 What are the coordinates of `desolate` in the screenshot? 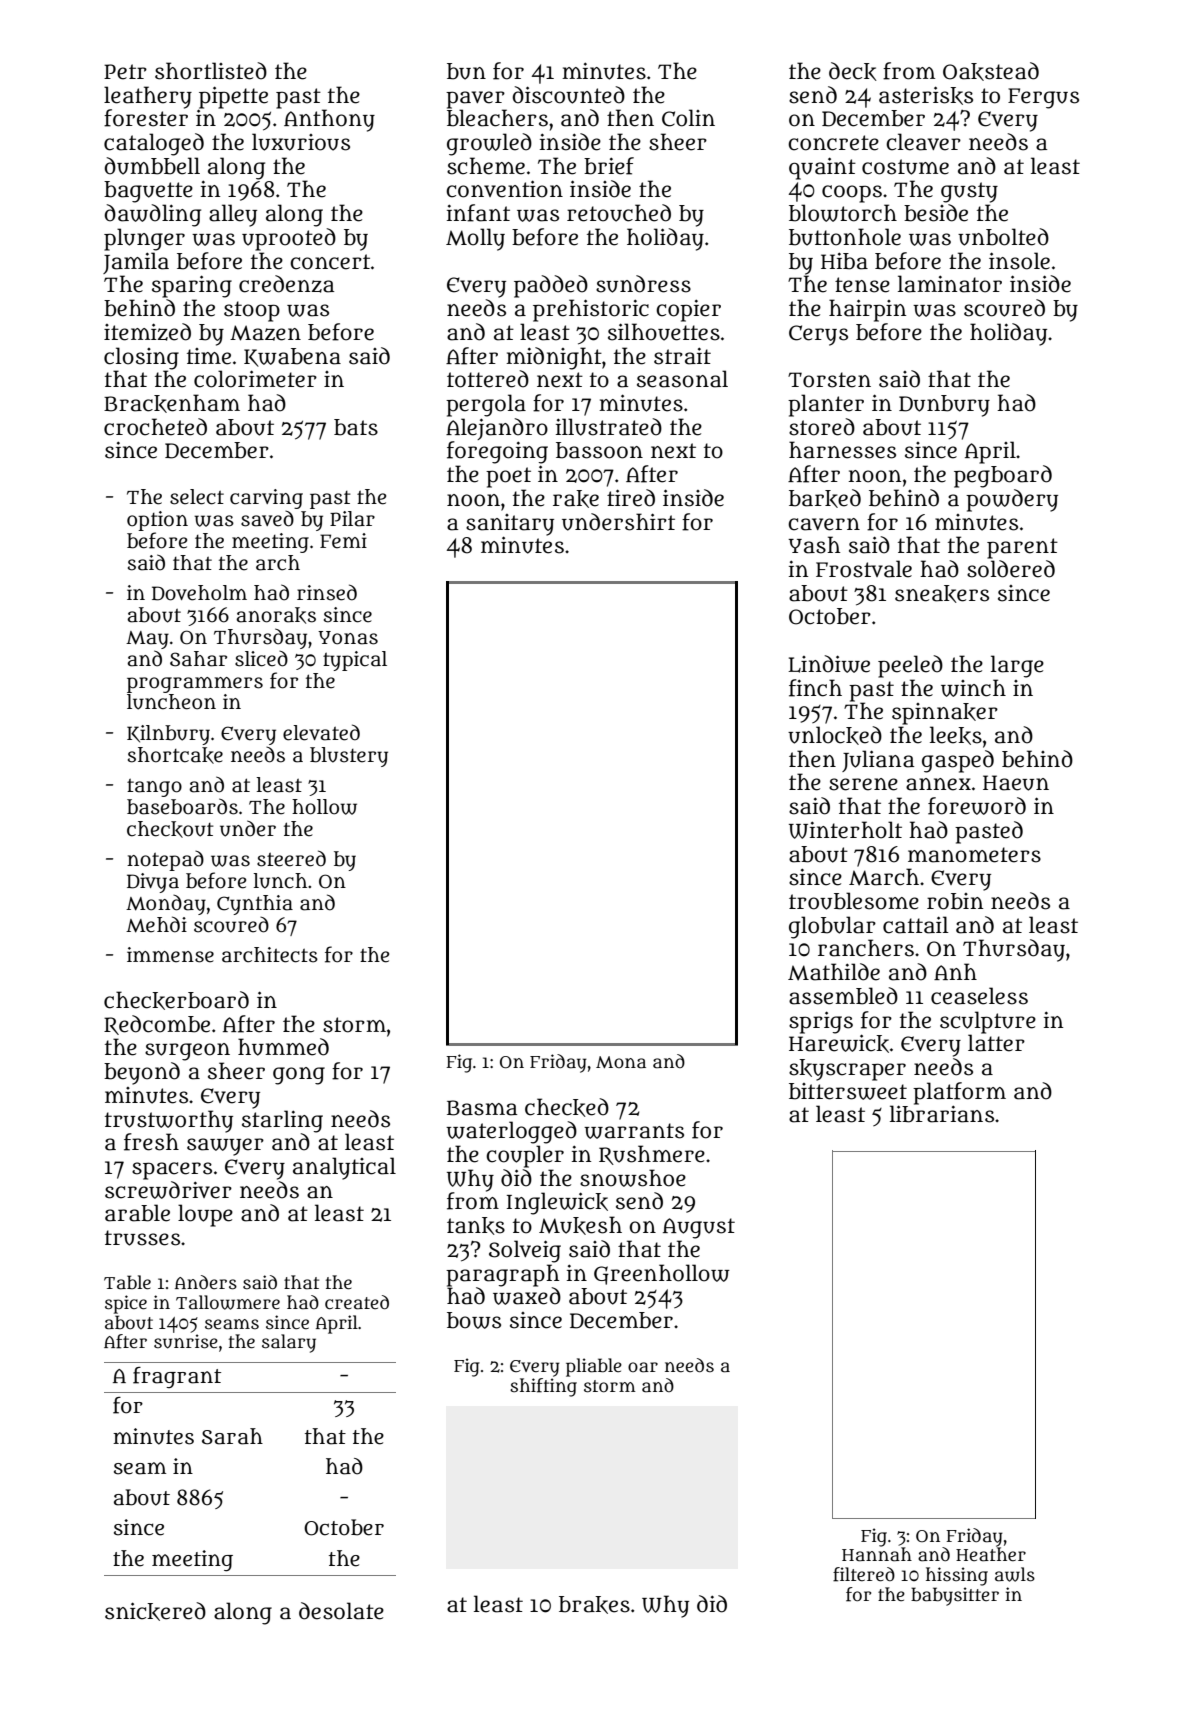 It's located at (341, 1611).
